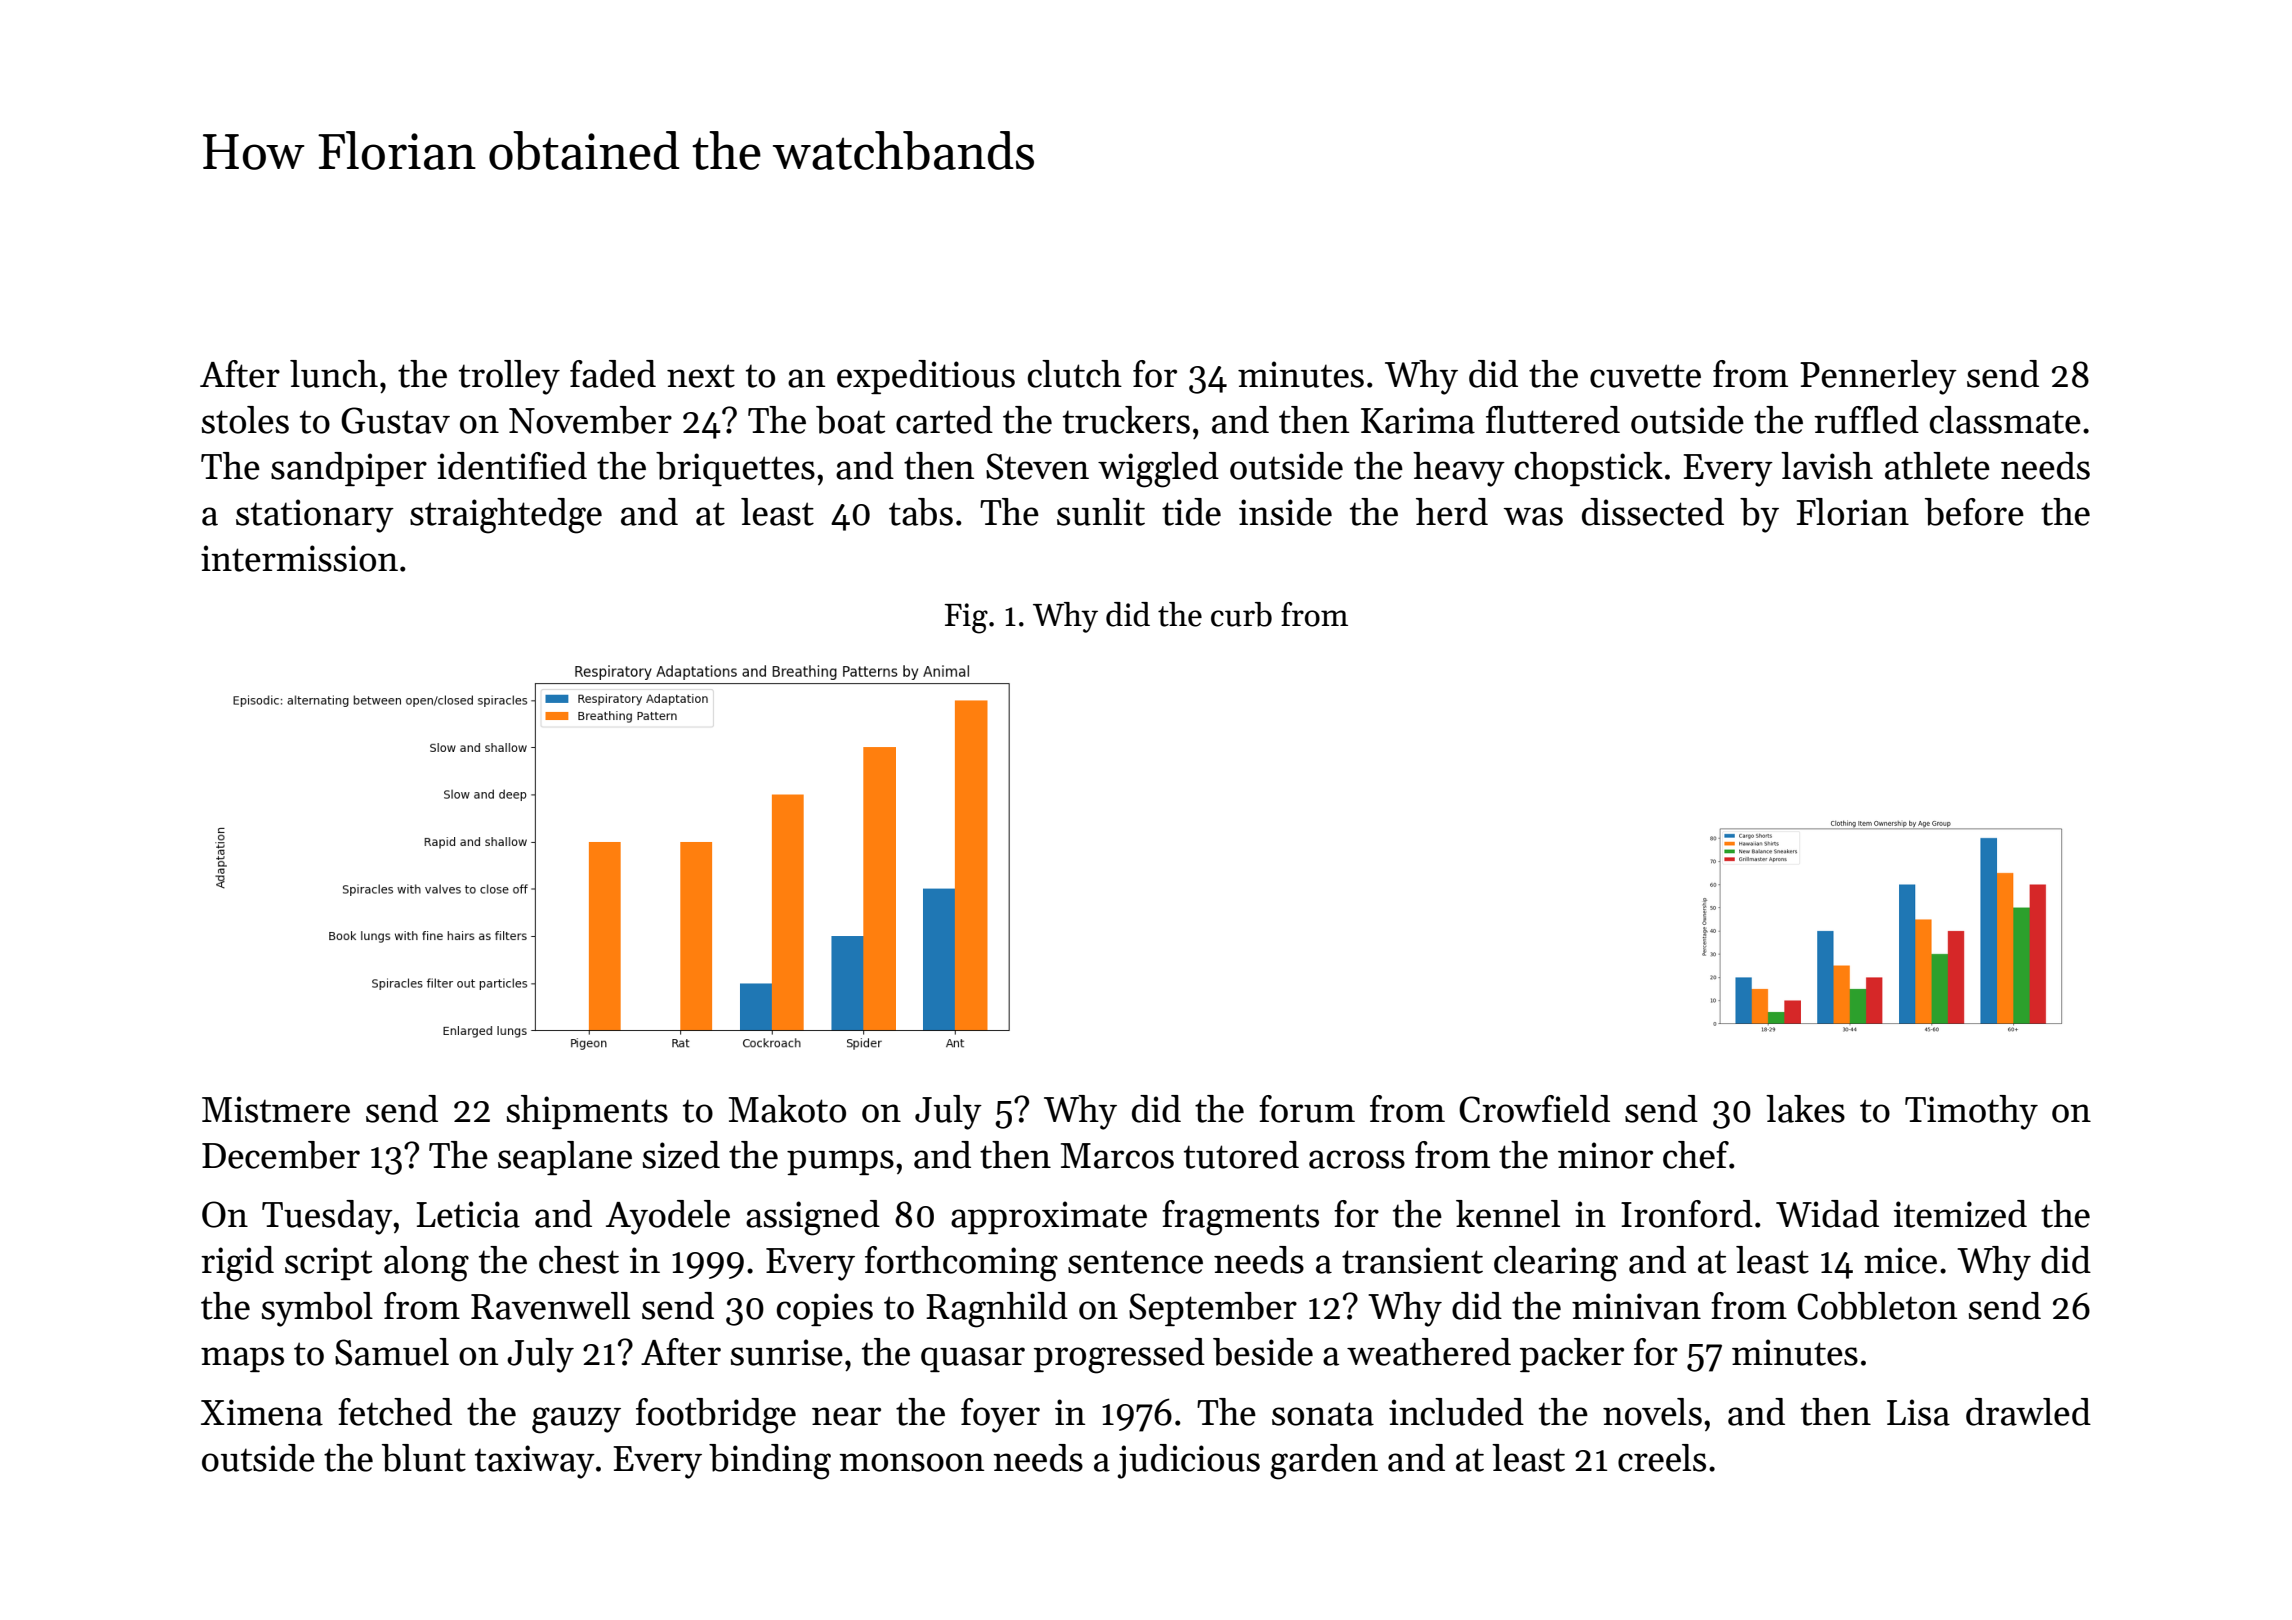 The height and width of the screenshot is (1620, 2292). What do you see at coordinates (1241, 614) in the screenshot?
I see `curb` at bounding box center [1241, 614].
